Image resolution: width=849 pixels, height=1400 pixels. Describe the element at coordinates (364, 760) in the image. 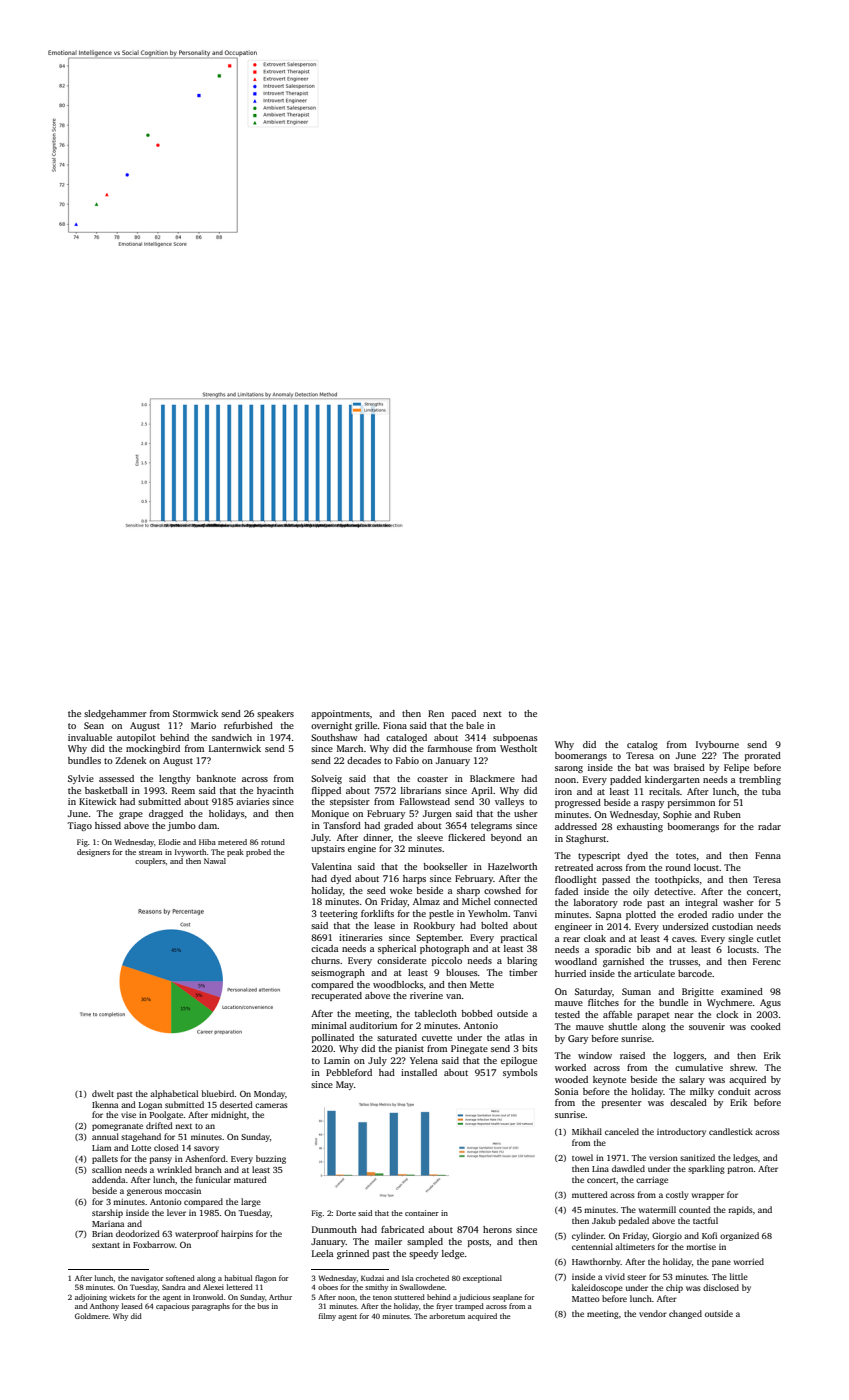

I see `decades` at that location.
